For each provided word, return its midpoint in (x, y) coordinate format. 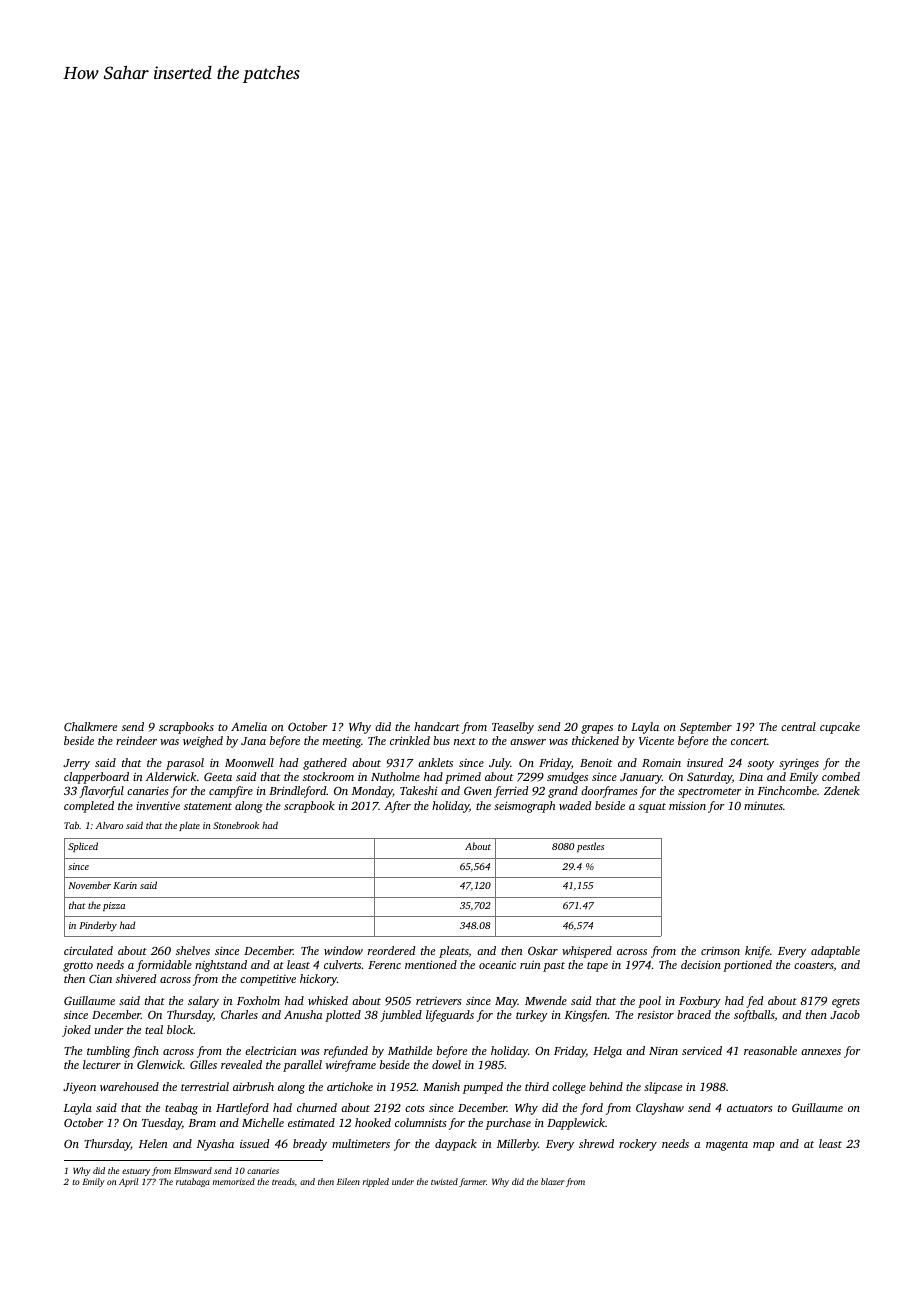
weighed (203, 742)
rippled (376, 1182)
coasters (814, 966)
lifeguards (450, 1016)
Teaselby (513, 728)
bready (310, 1145)
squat (652, 808)
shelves (193, 950)
